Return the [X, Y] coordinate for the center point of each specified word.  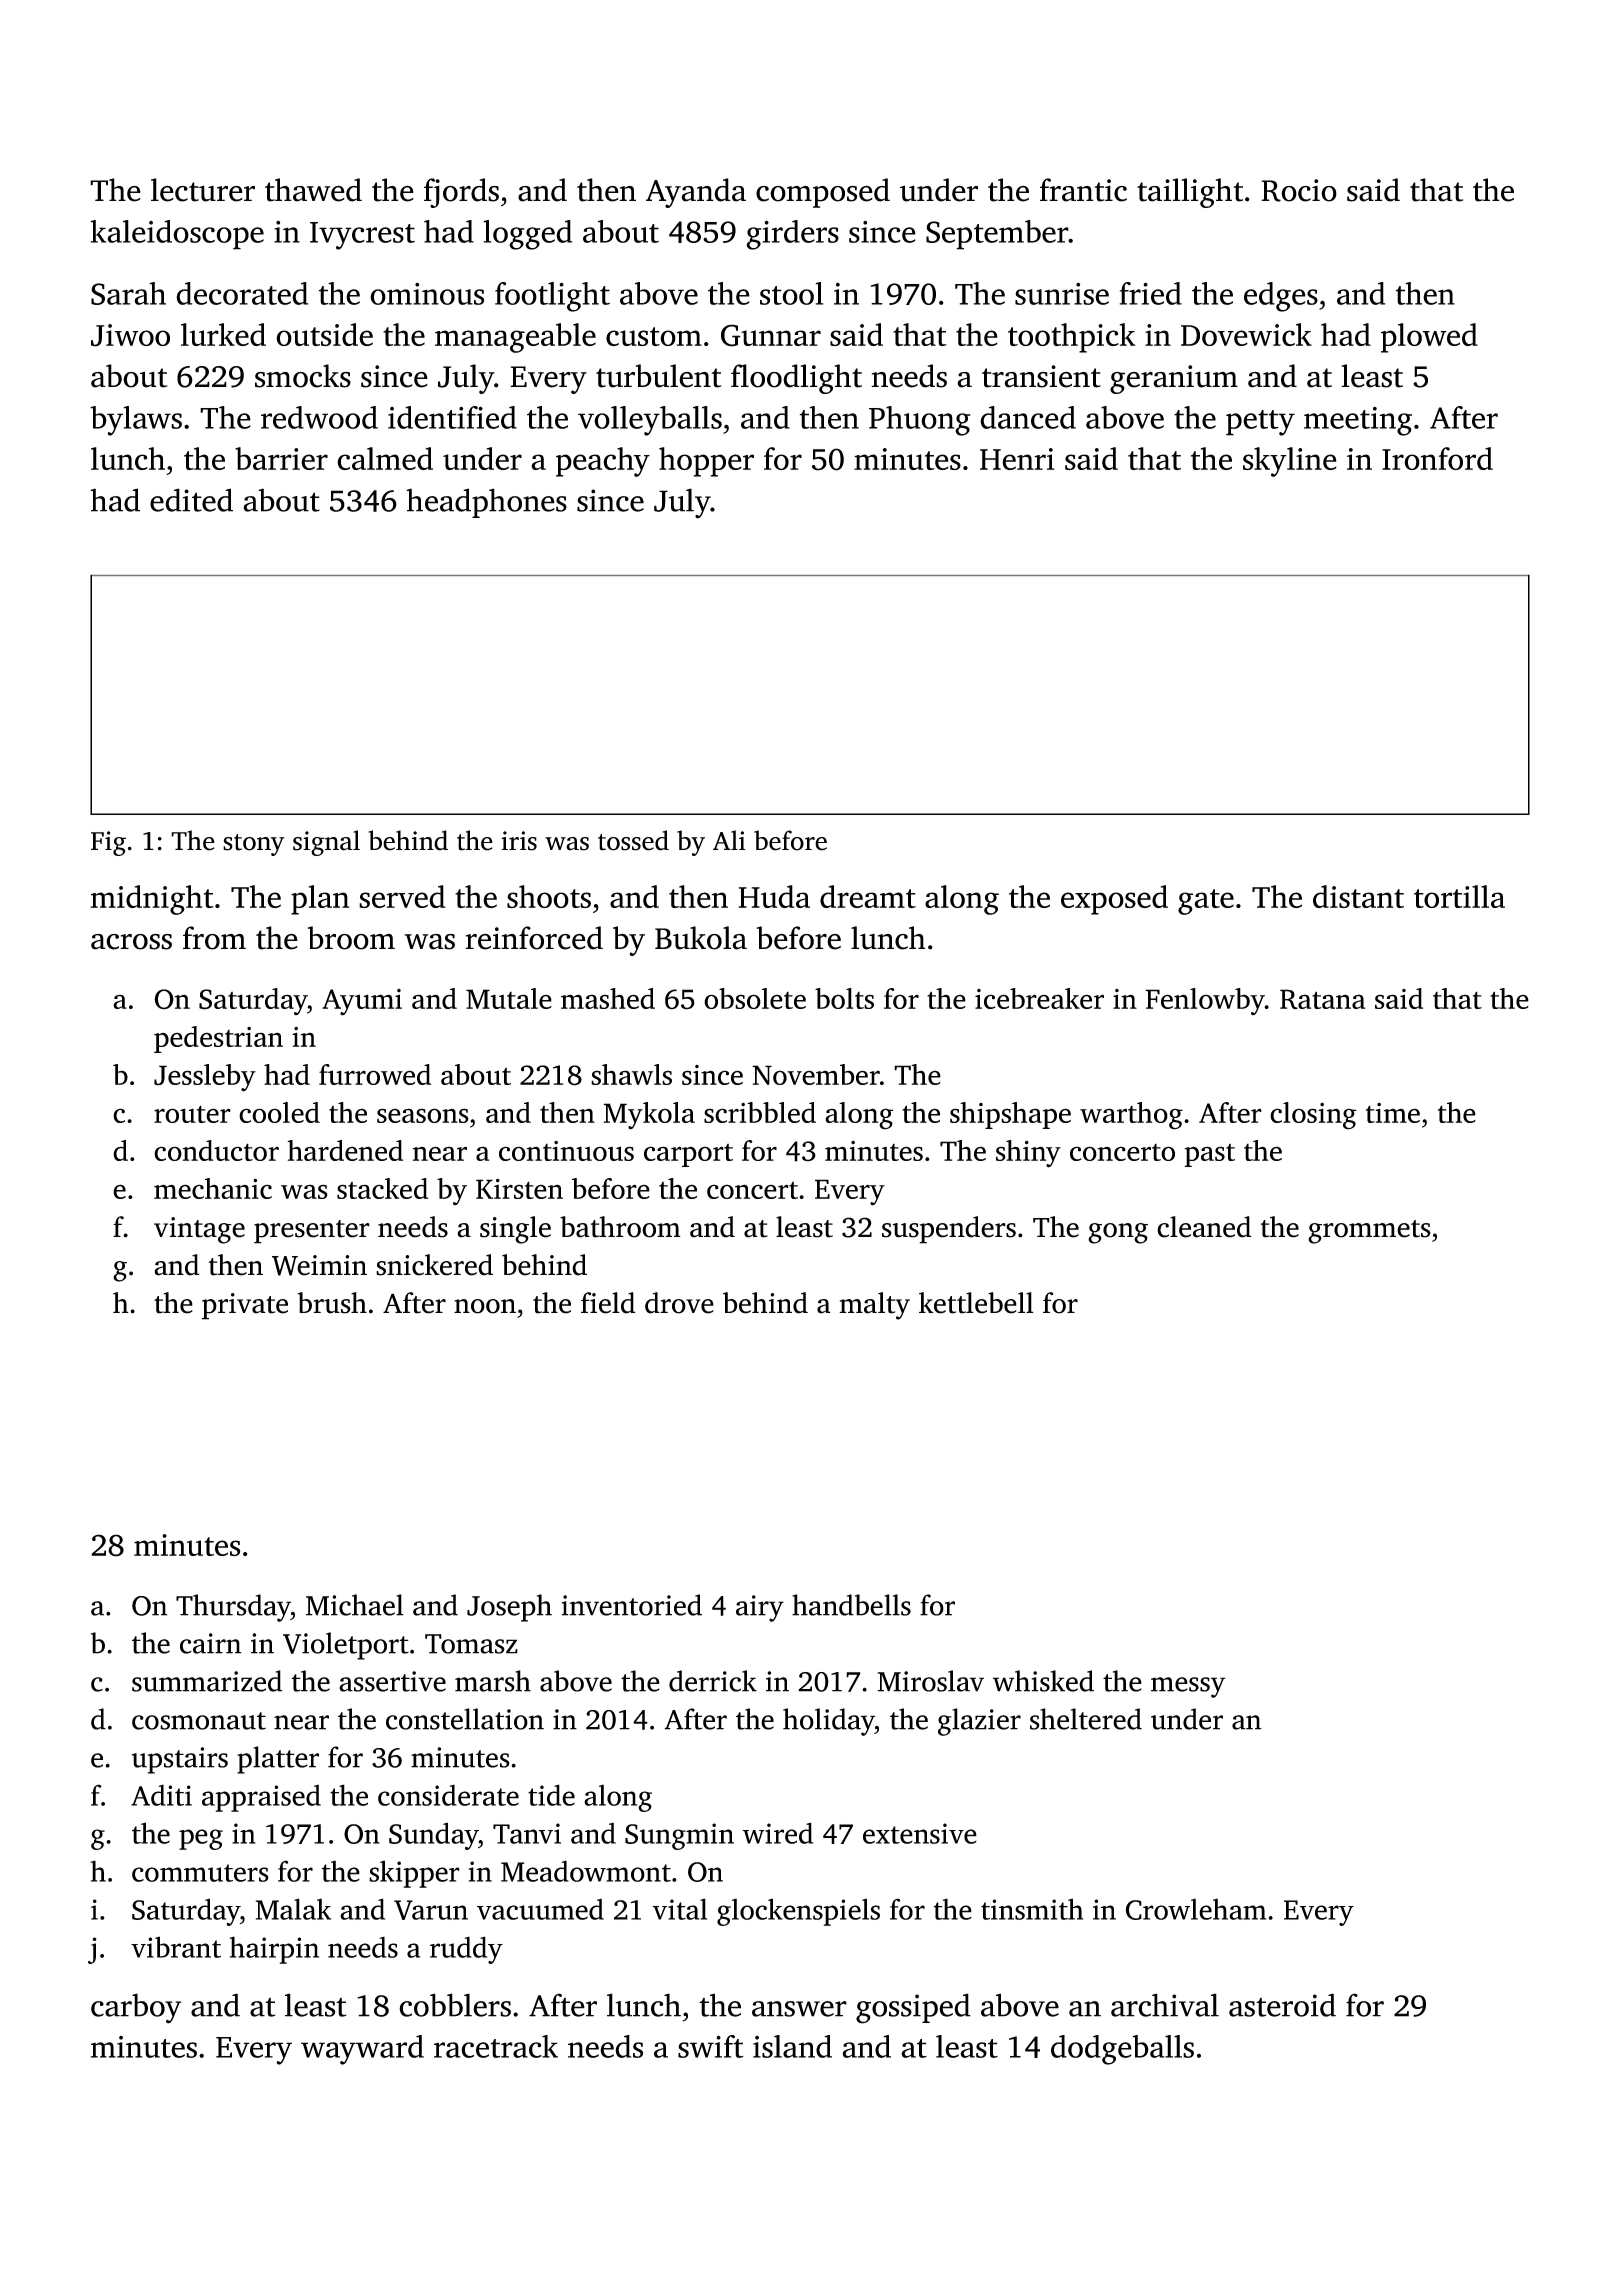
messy [1188, 1687]
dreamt [868, 896]
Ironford [1437, 458]
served [402, 896]
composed [823, 193]
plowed [1429, 338]
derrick [713, 1681]
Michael [354, 1605]
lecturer [203, 190]
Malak [293, 1909]
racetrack [496, 2046]
